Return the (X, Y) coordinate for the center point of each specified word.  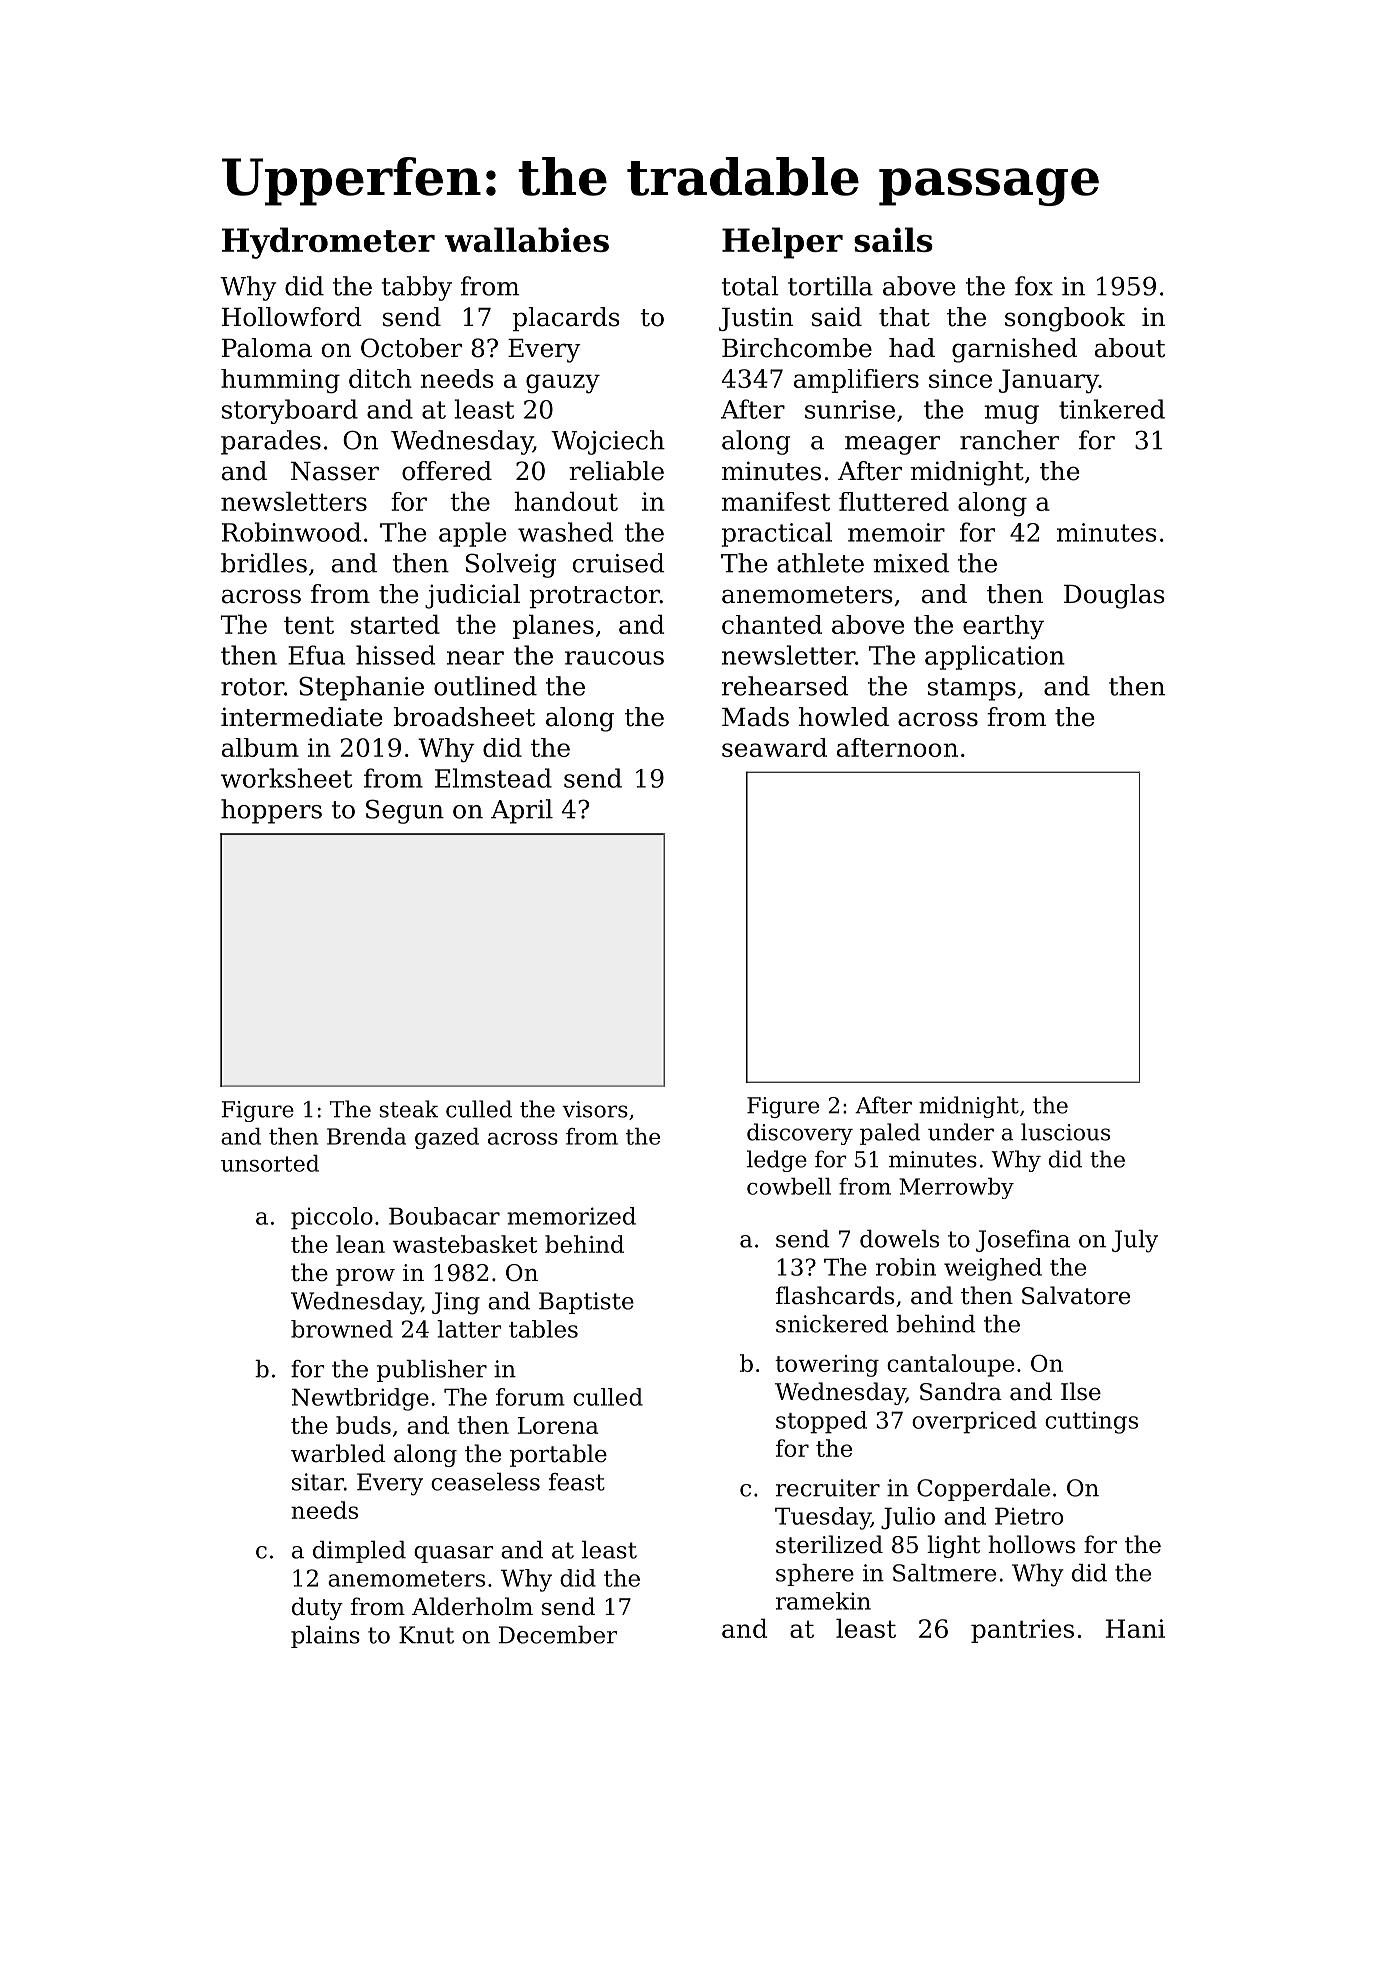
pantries (1022, 1631)
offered (447, 471)
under (961, 1132)
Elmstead (493, 778)
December (558, 1635)
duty (317, 1608)
